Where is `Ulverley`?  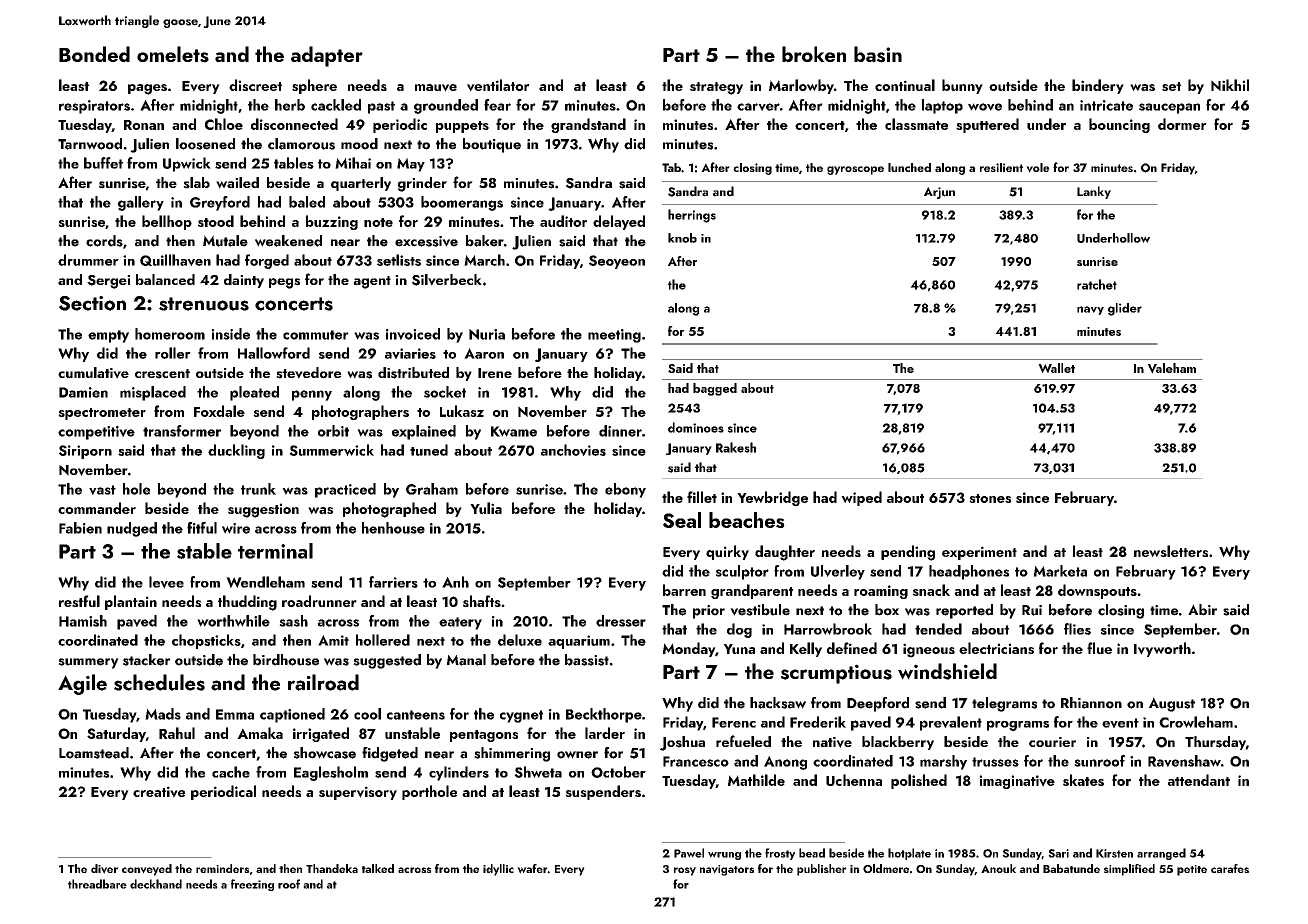
Ulverley is located at coordinates (838, 572).
